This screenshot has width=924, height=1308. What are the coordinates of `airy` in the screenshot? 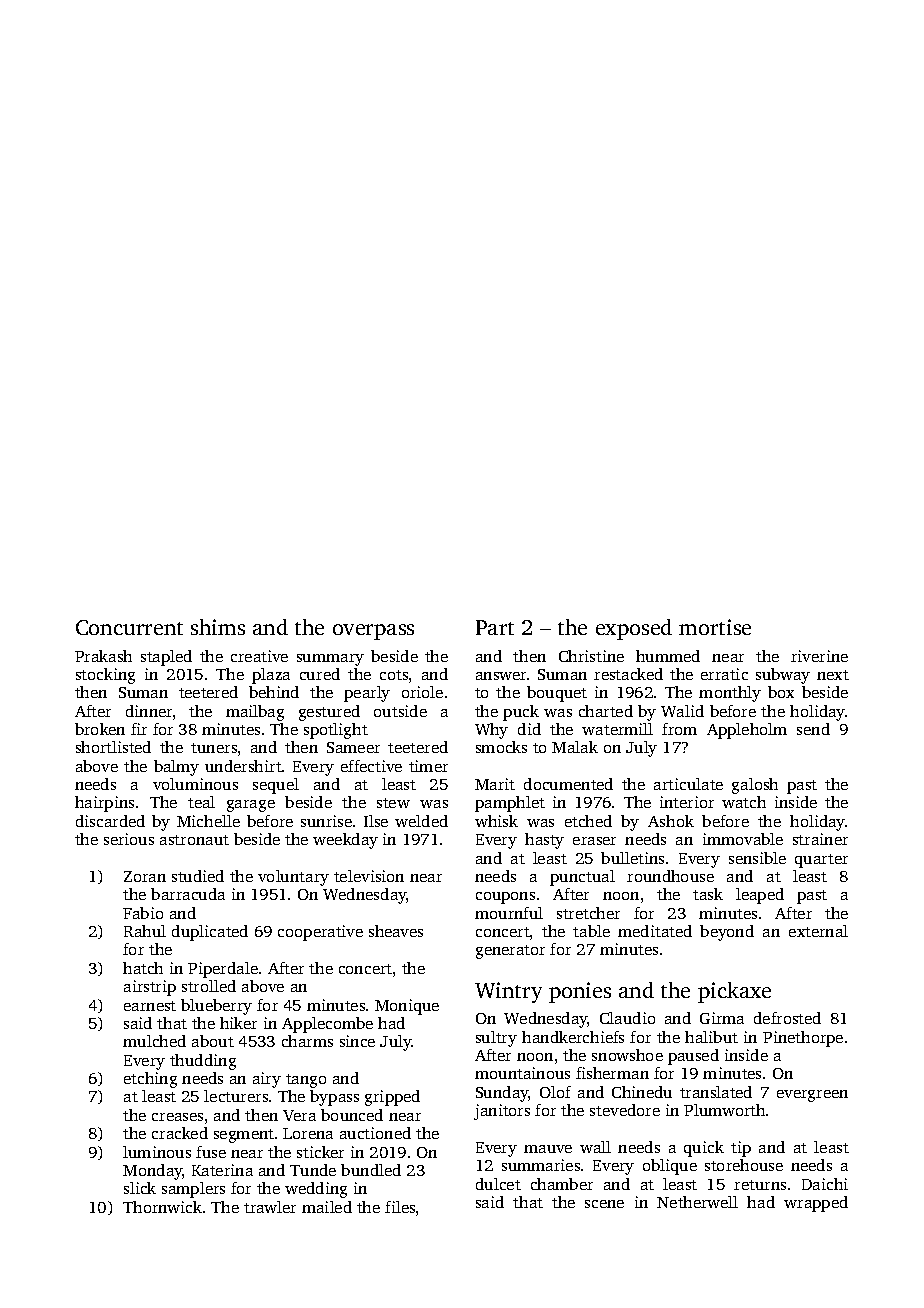 It's located at (267, 1080).
